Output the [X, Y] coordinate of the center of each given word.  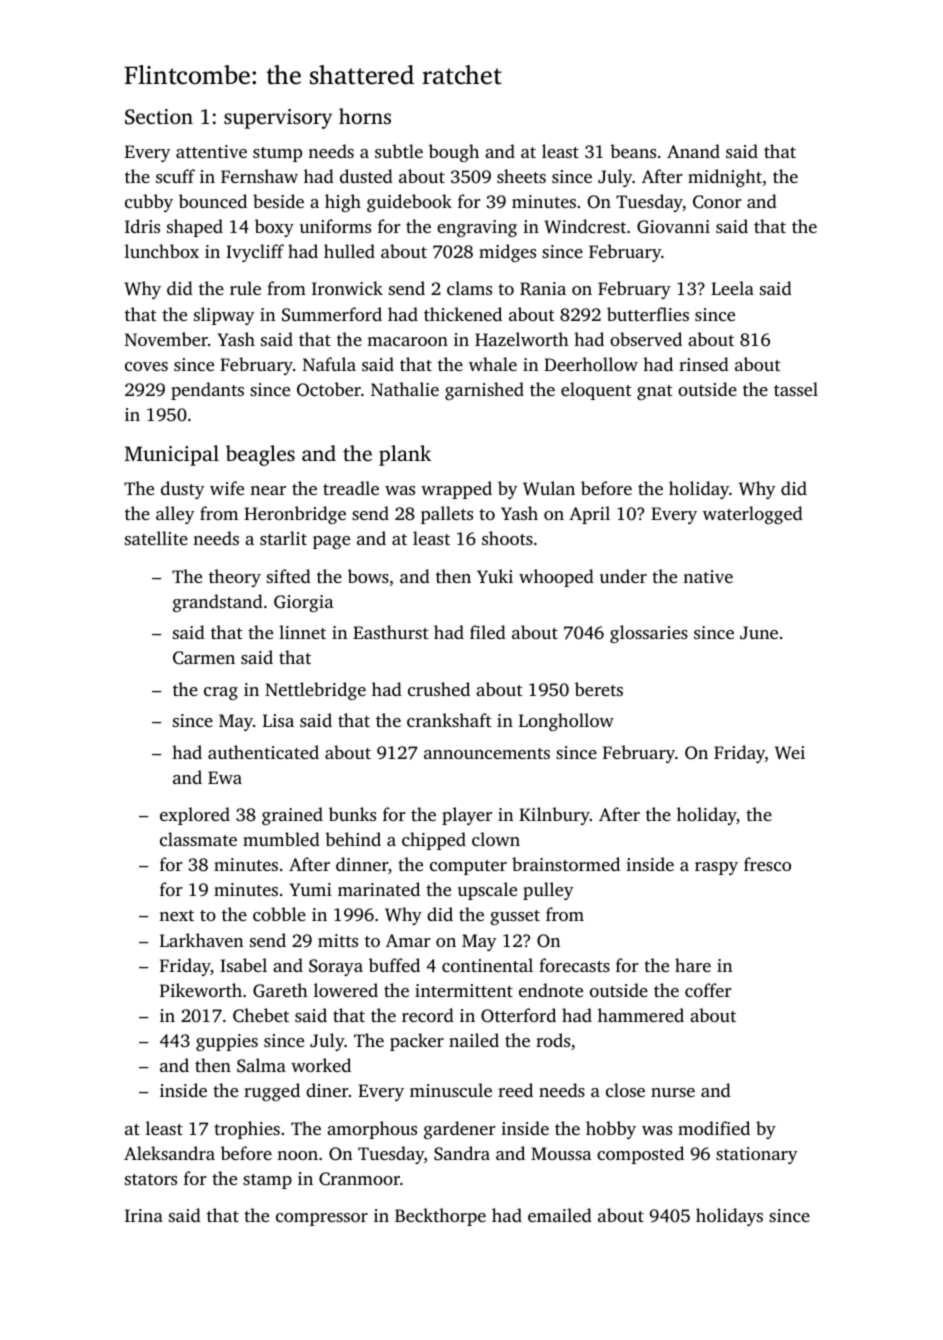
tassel [796, 389]
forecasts [574, 965]
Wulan [549, 488]
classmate [198, 839]
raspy [716, 868]
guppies [227, 1042]
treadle [351, 488]
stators [151, 1179]
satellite [156, 538]
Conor [717, 202]
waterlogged [753, 515]
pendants [207, 391]
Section [159, 117]
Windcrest [585, 226]
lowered [346, 990]
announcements [487, 753]
